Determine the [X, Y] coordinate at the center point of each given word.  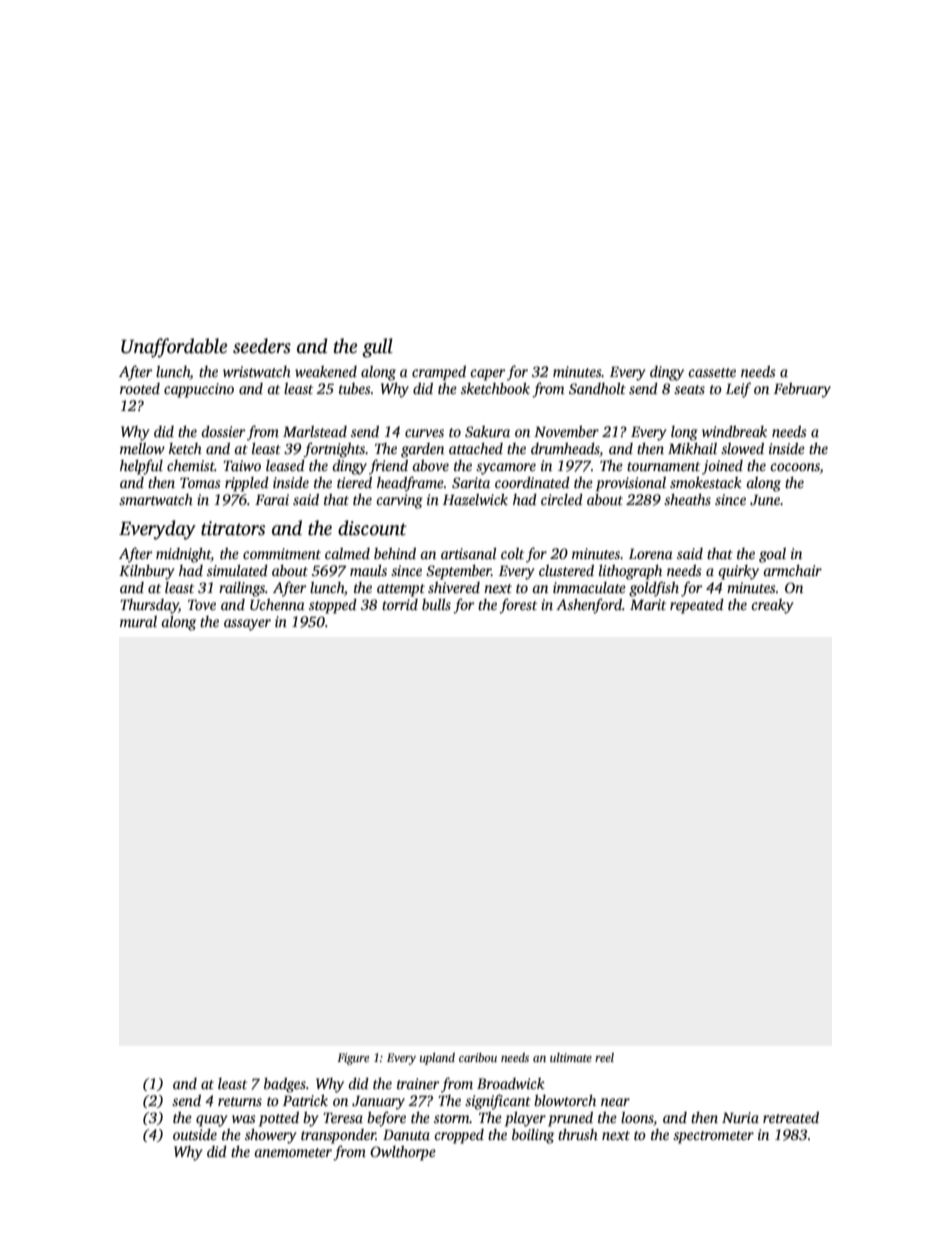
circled [562, 499]
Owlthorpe [403, 1153]
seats [689, 389]
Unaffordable [174, 348]
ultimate [571, 1057]
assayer [247, 625]
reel [604, 1057]
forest [518, 606]
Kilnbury [147, 572]
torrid [400, 604]
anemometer [293, 1152]
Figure [353, 1059]
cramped [439, 373]
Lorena [651, 554]
